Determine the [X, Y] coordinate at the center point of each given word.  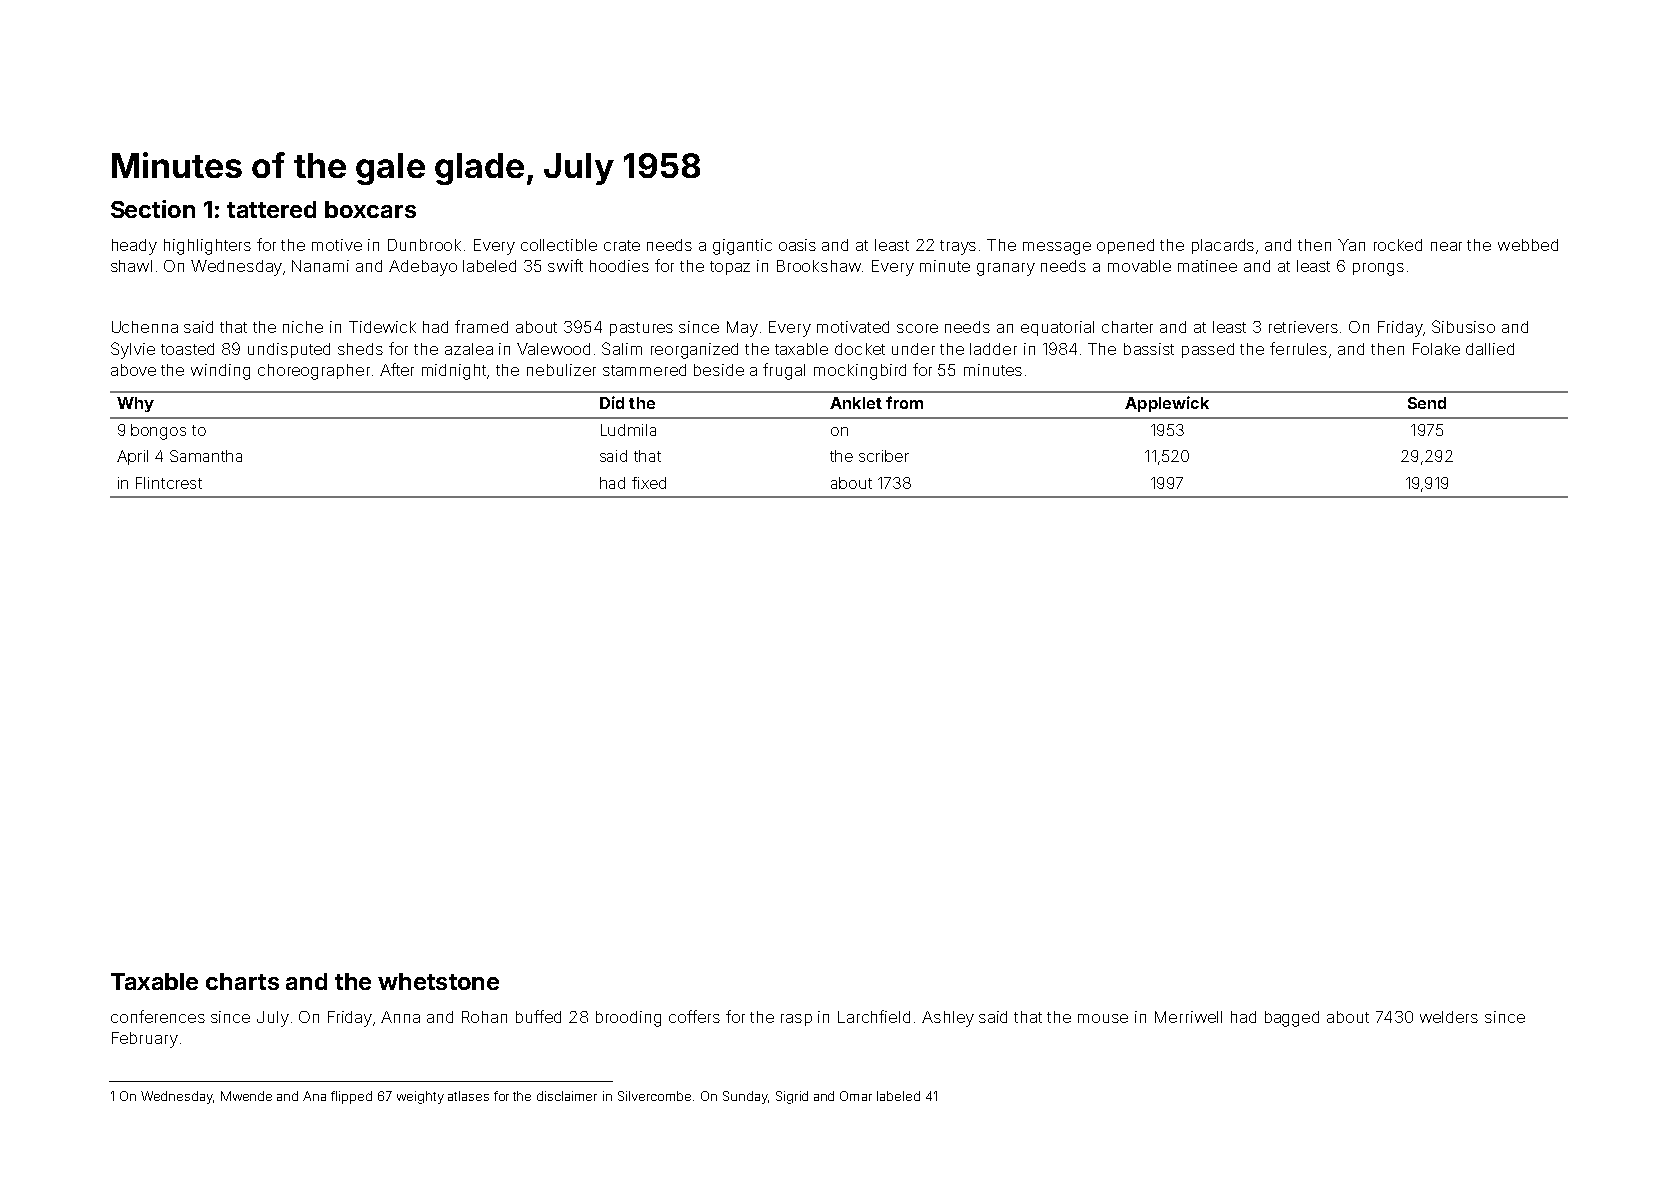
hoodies [619, 266]
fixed [649, 483]
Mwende [246, 1096]
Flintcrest [169, 483]
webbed [1528, 245]
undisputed [289, 350]
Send [1427, 403]
